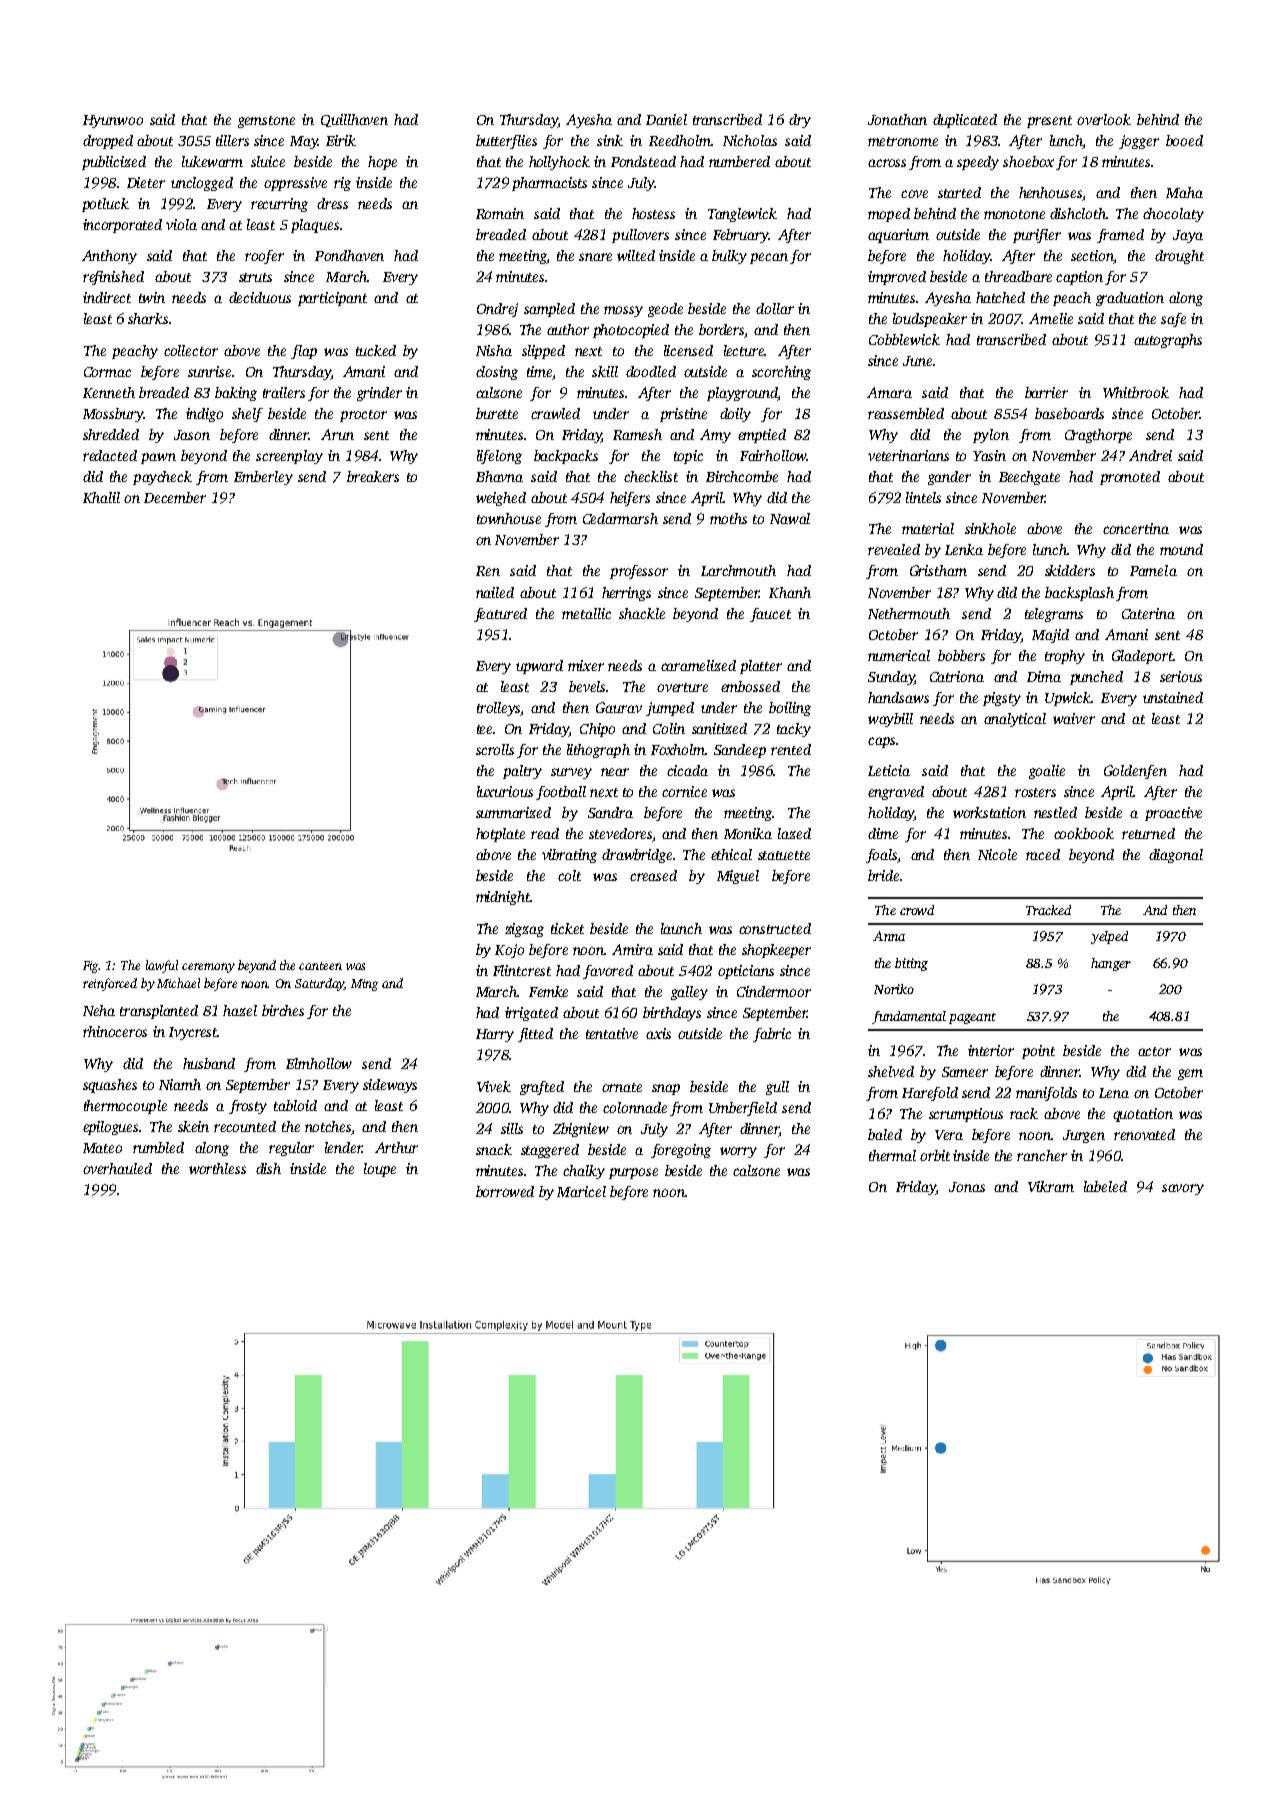 The image size is (1286, 1819). I want to click on Maricel, so click(581, 1191).
